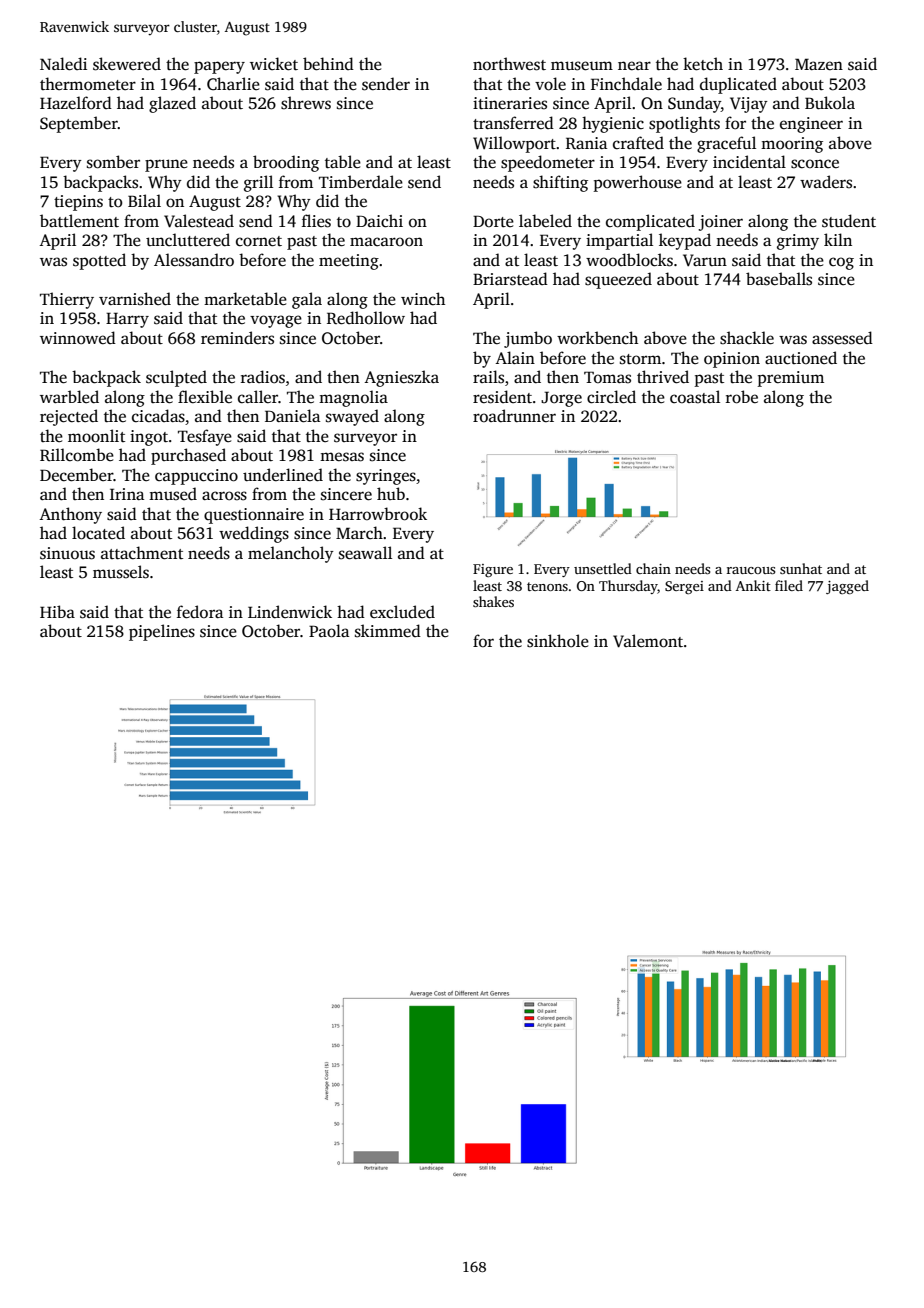  What do you see at coordinates (509, 64) in the screenshot?
I see `northwest` at bounding box center [509, 64].
